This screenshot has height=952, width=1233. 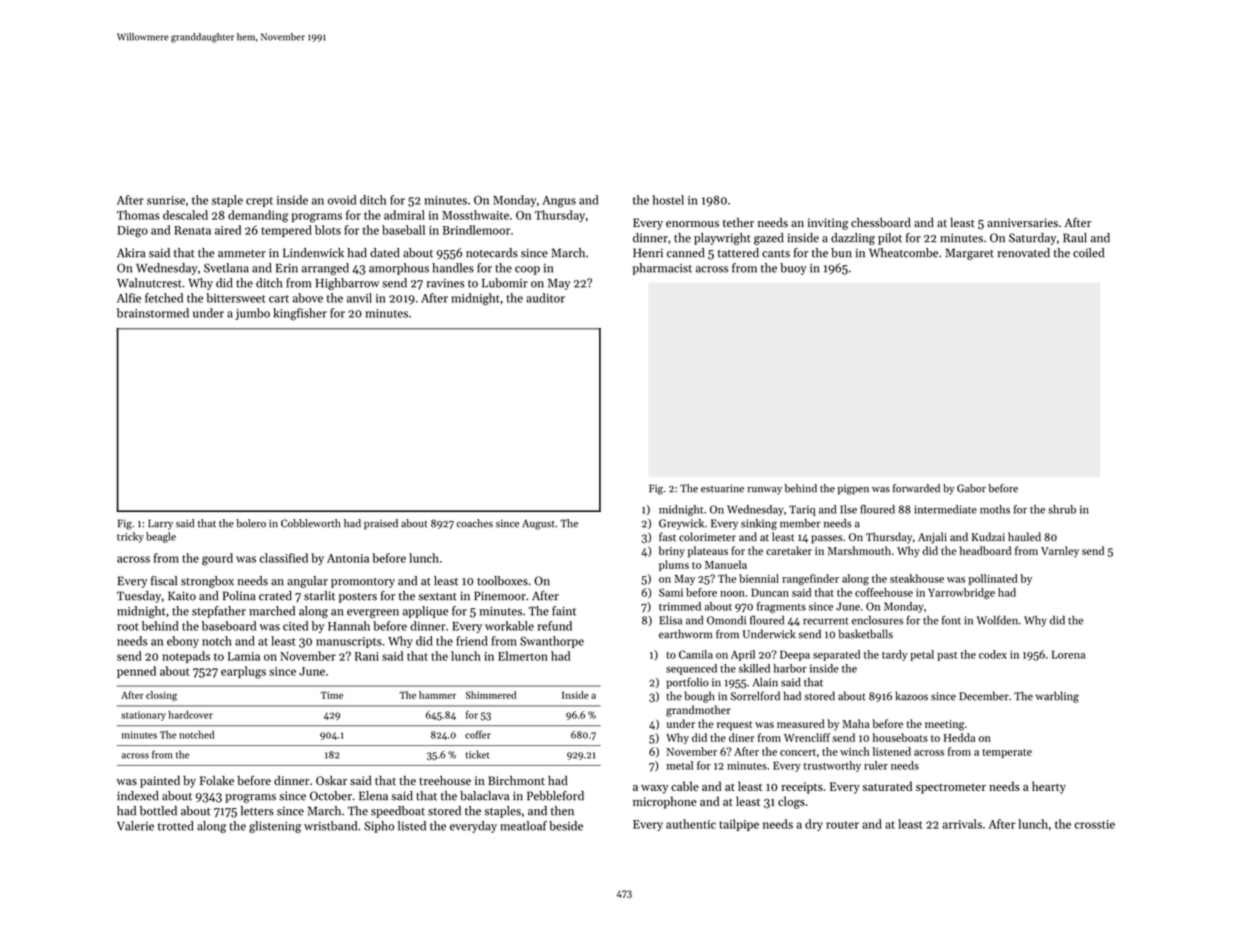 I want to click on Folake, so click(x=217, y=781).
